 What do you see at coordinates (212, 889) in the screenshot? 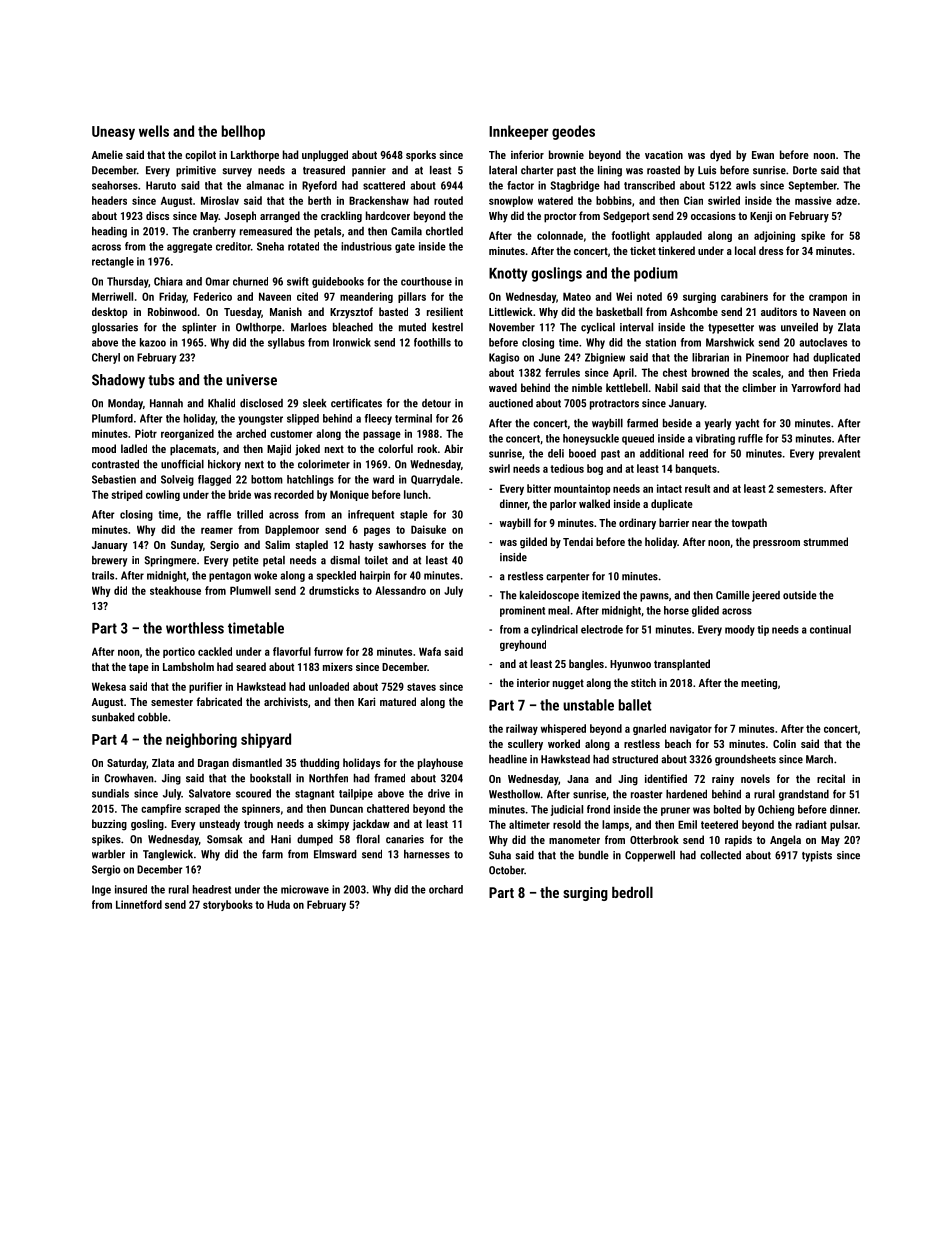
I see `headrest` at bounding box center [212, 889].
